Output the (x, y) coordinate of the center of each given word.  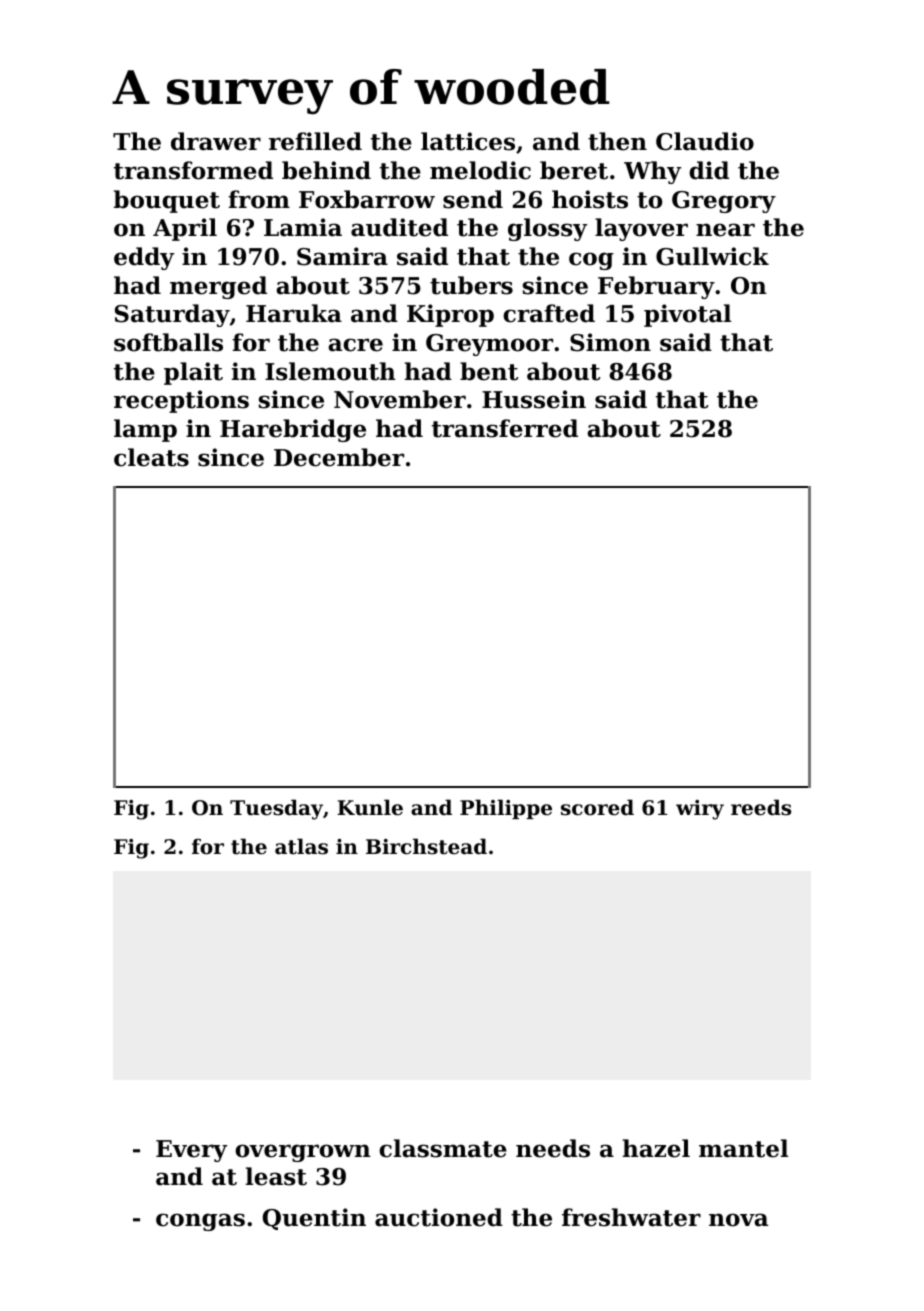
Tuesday (276, 809)
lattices (468, 141)
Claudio (705, 141)
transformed (193, 170)
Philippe (506, 809)
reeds (761, 807)
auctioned (439, 1217)
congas (200, 1222)
